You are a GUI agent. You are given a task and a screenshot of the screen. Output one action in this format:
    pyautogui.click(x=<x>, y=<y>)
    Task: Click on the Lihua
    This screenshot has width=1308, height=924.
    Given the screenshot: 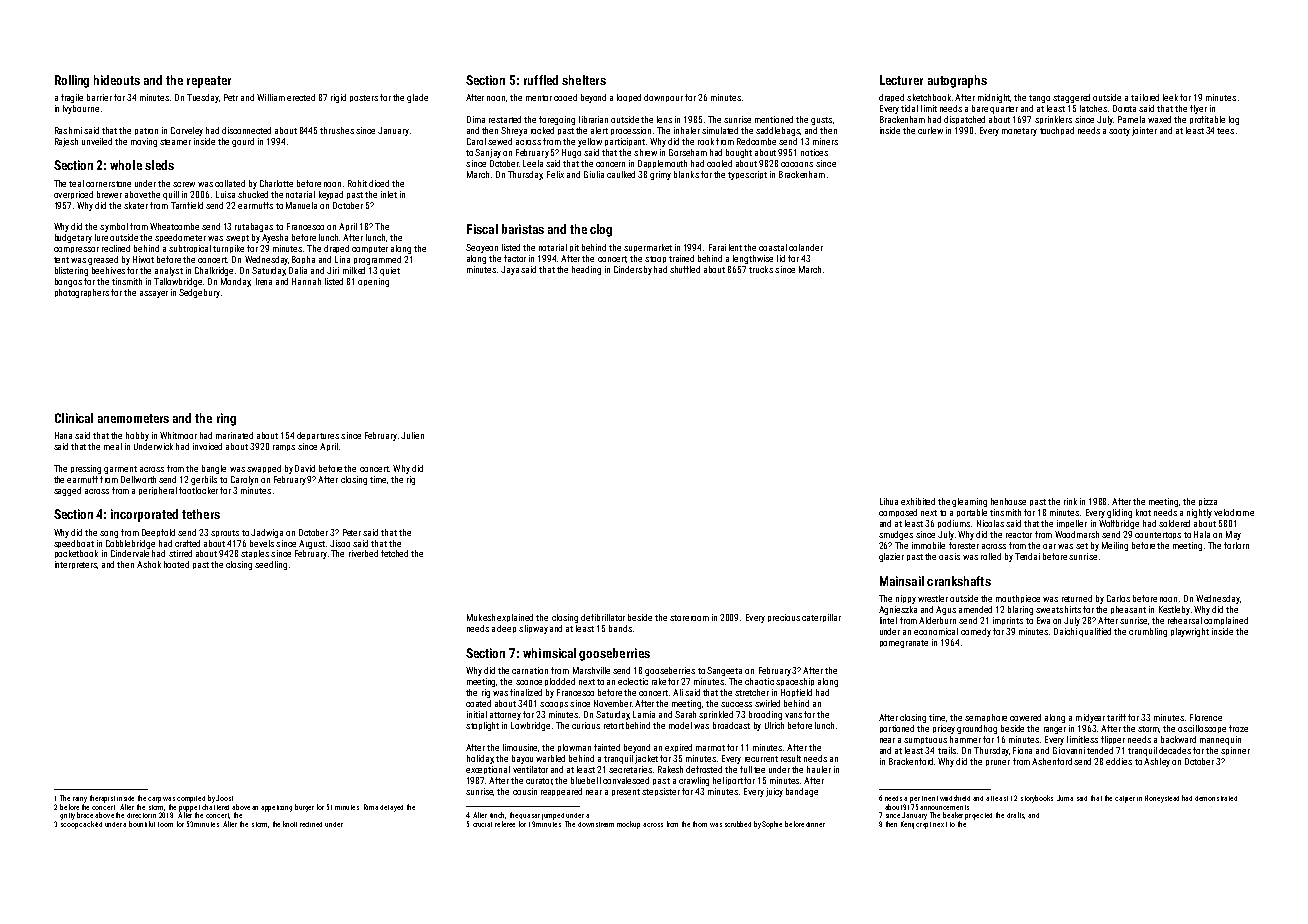 What is the action you would take?
    pyautogui.click(x=889, y=501)
